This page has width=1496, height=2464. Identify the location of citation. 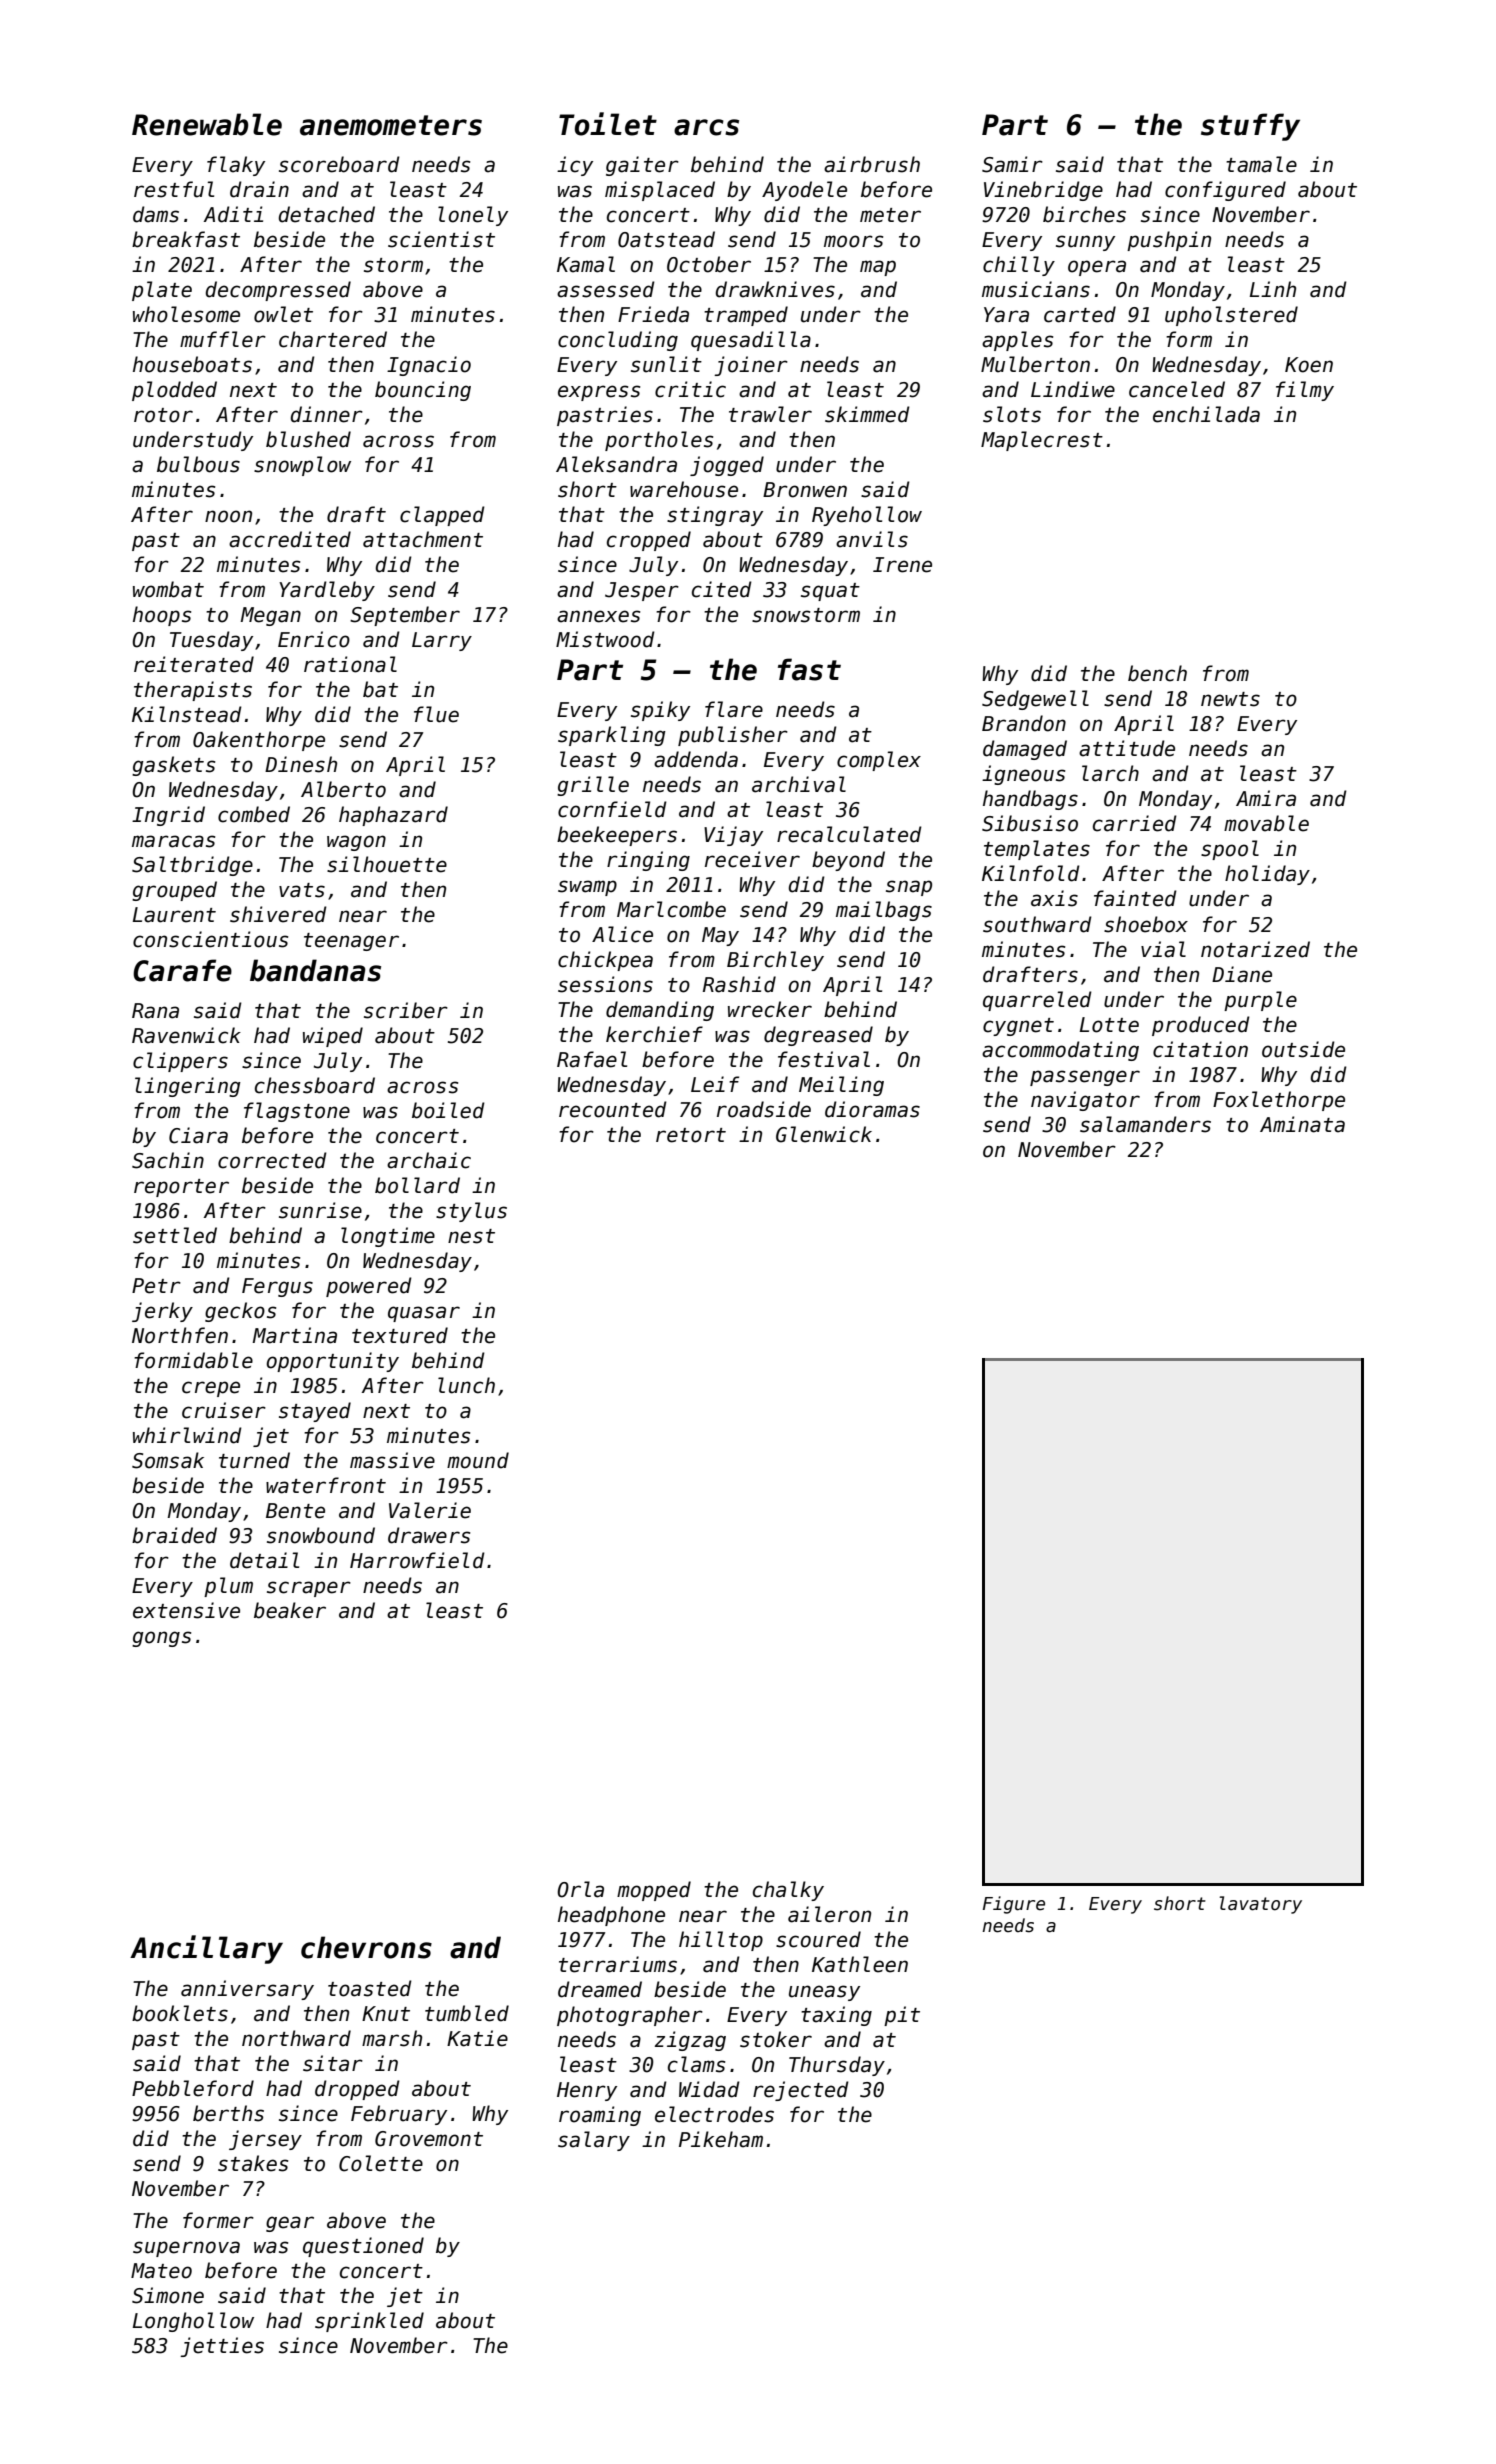
(1200, 1049).
